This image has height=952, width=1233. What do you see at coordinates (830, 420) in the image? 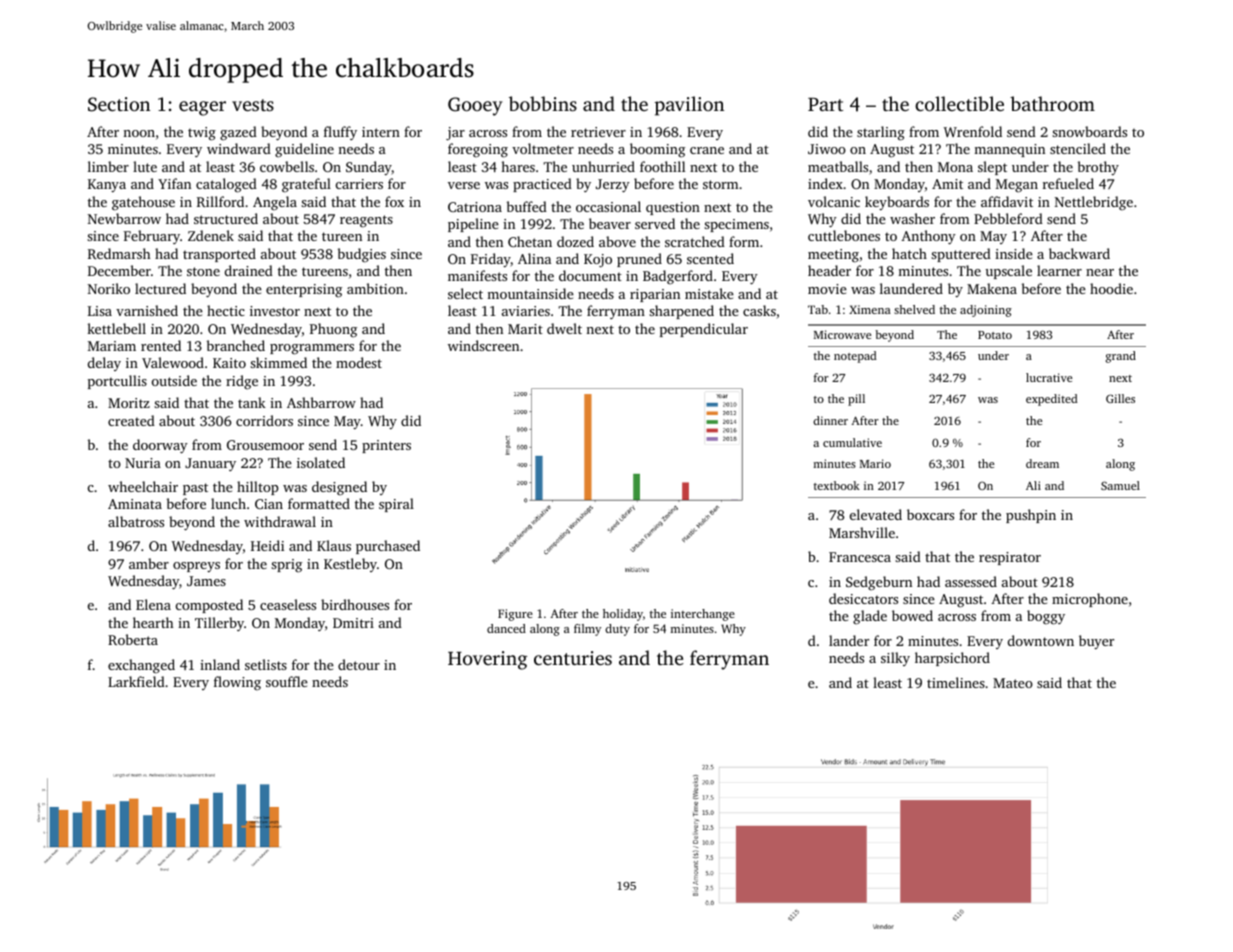
I see `dinner` at bounding box center [830, 420].
